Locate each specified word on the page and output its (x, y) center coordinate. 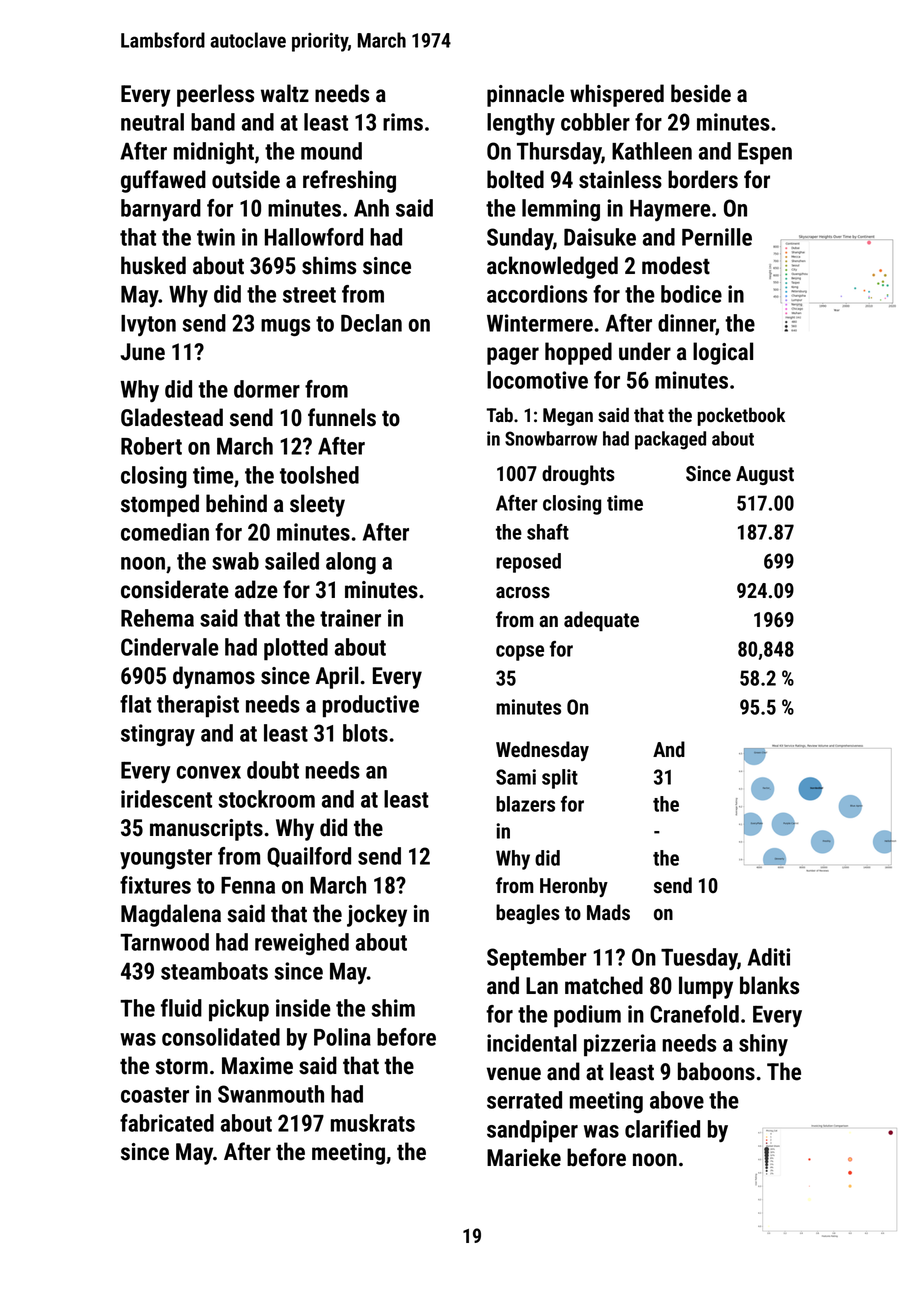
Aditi (769, 957)
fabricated (167, 1123)
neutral (152, 122)
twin (216, 237)
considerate (175, 589)
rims (403, 122)
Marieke (524, 1157)
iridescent (166, 799)
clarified (662, 1129)
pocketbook (741, 416)
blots (365, 733)
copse (520, 653)
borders (703, 179)
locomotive (537, 380)
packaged (670, 440)
